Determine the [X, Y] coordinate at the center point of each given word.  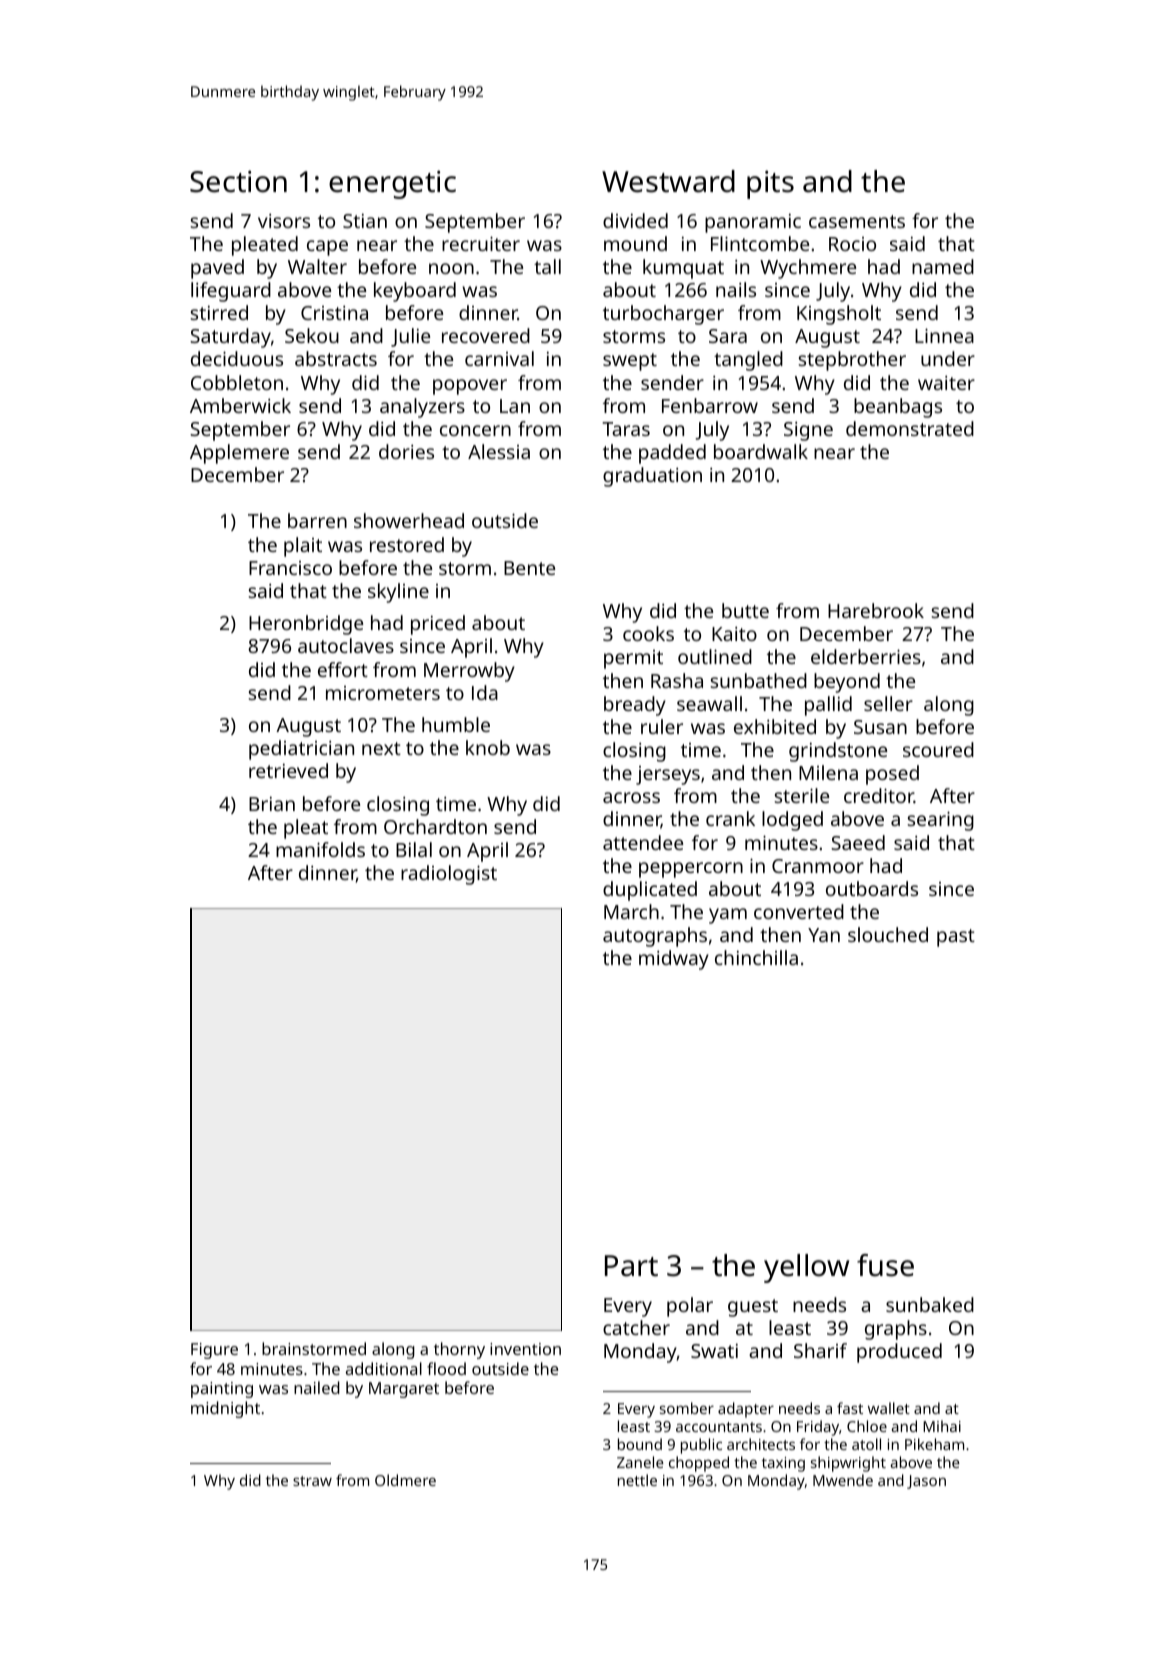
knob [488, 747]
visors [284, 221]
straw [312, 1481]
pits [770, 184]
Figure [214, 1351]
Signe [808, 431]
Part [631, 1266]
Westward [668, 181]
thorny [459, 1350]
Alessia [499, 451]
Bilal [414, 849]
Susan [880, 727]
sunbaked [930, 1304]
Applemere [239, 454]
